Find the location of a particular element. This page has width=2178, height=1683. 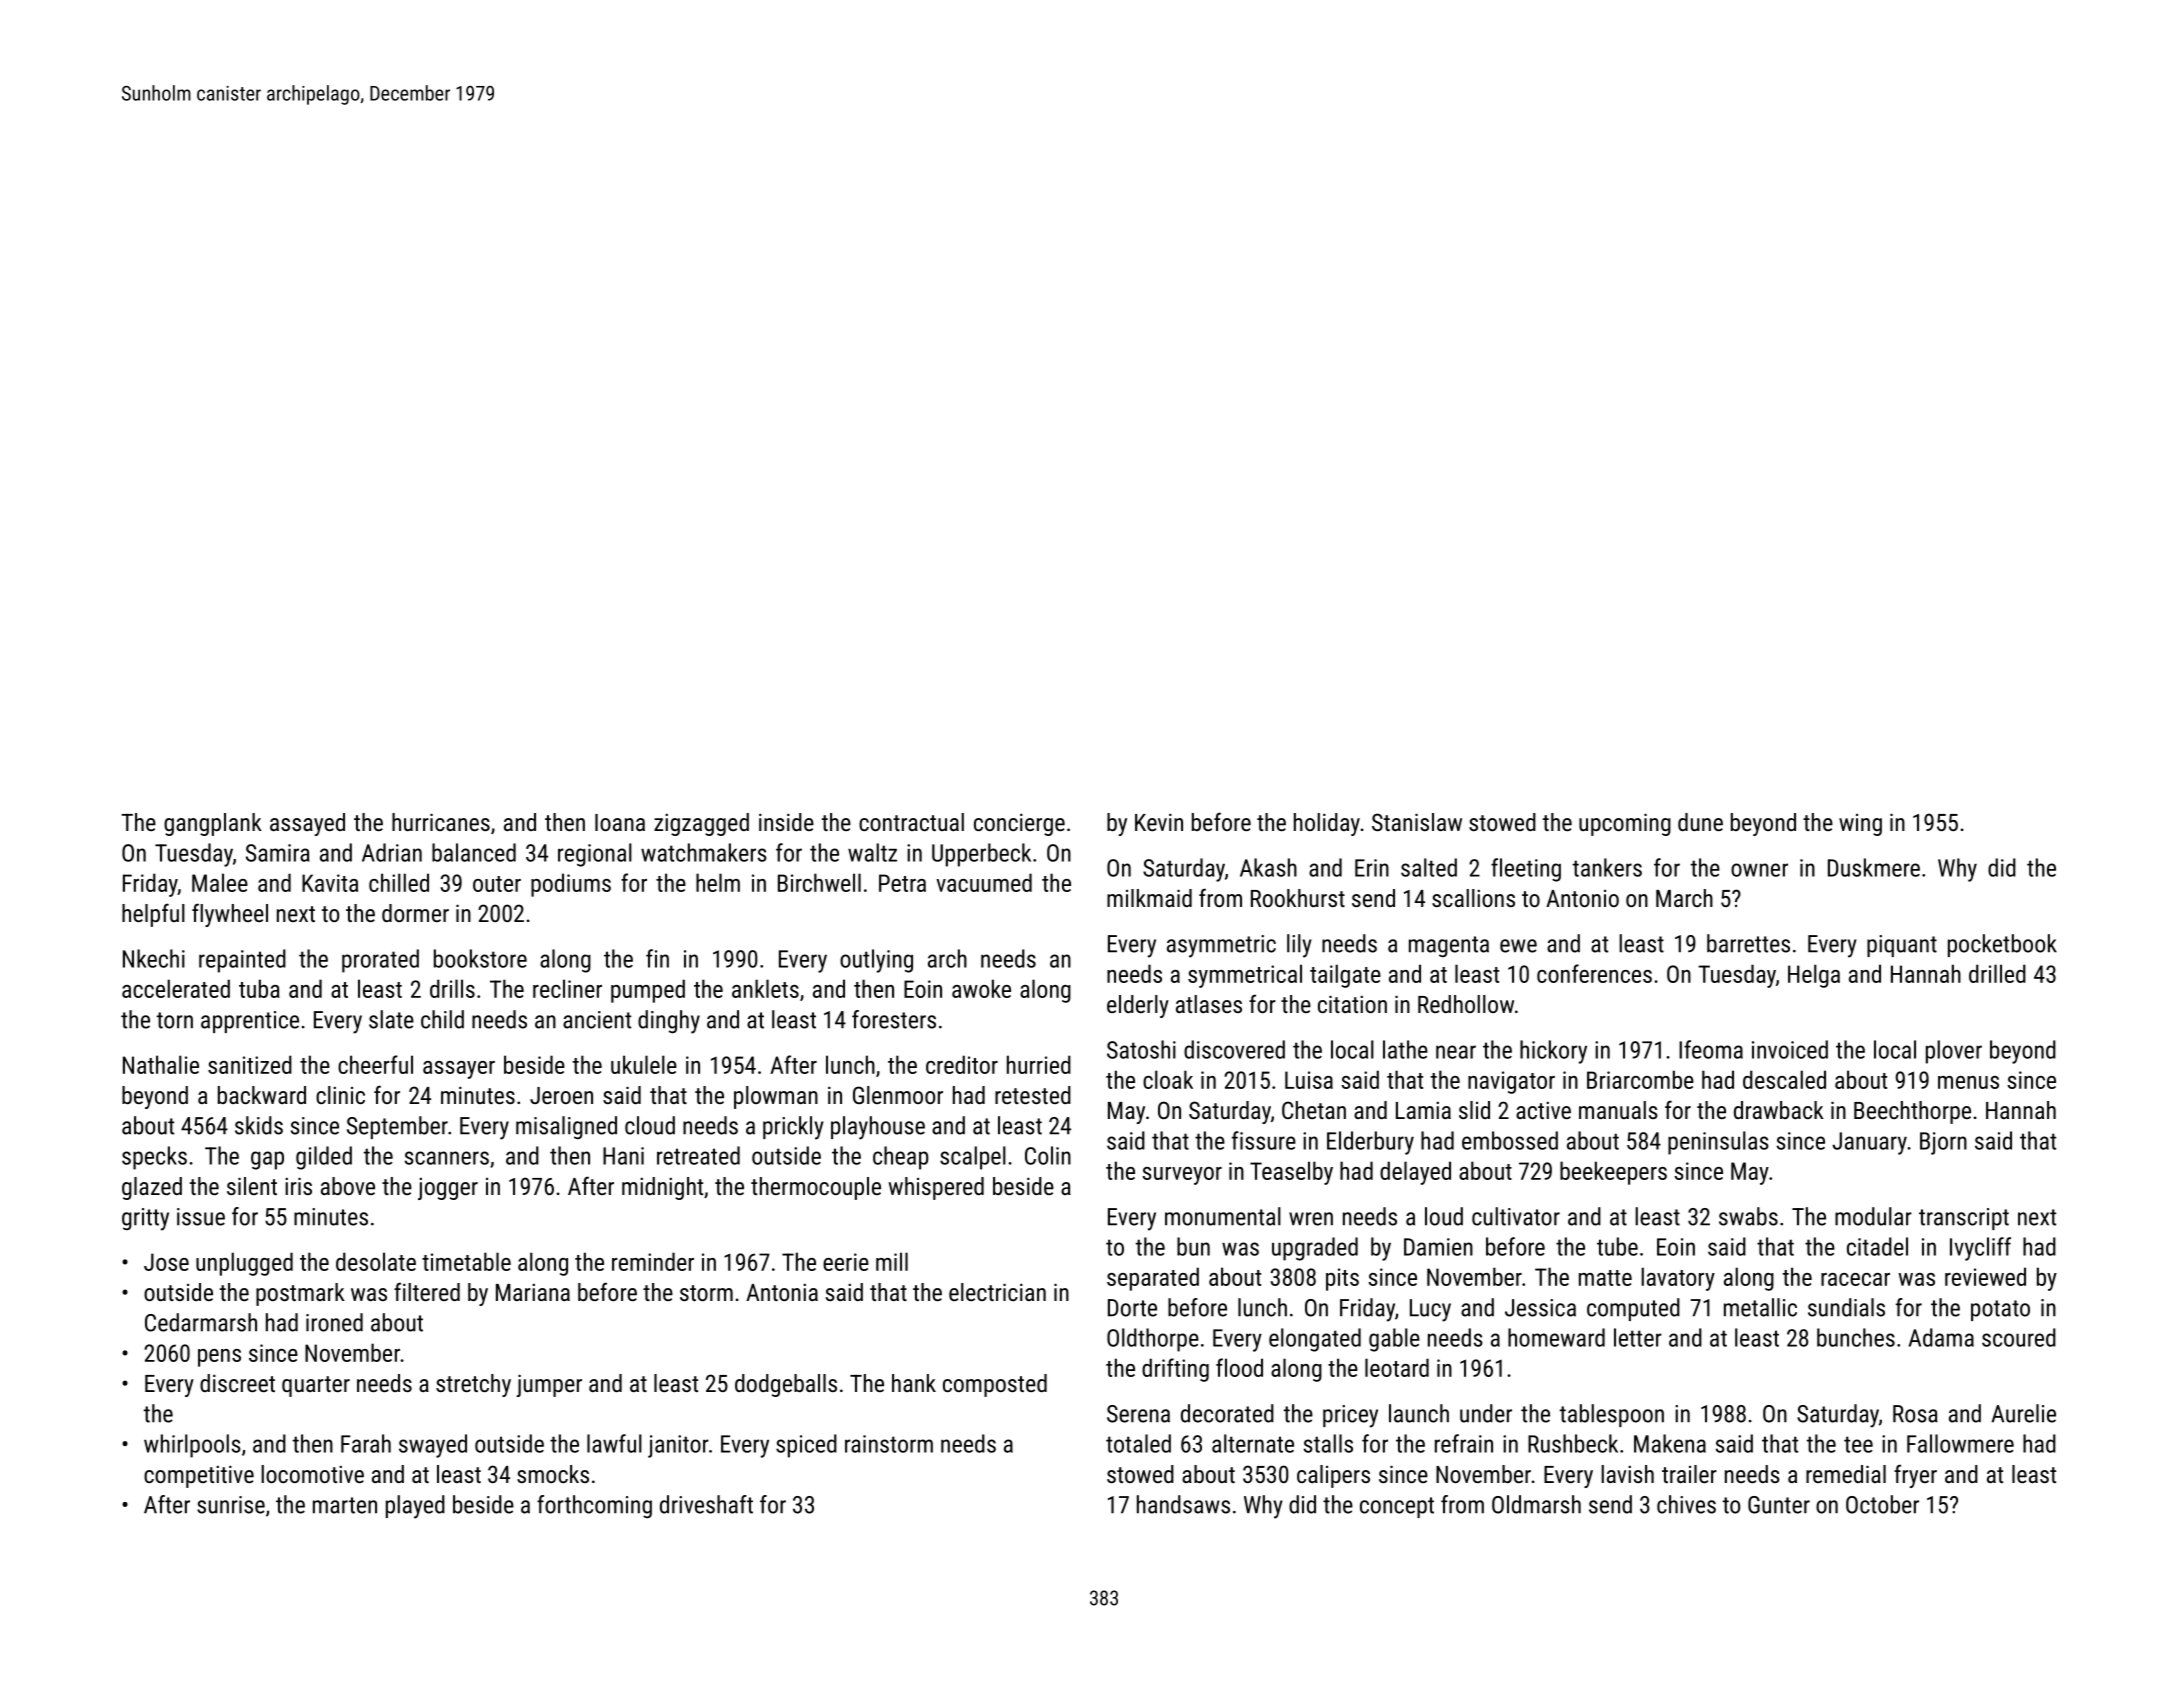

monumental is located at coordinates (1223, 1216).
